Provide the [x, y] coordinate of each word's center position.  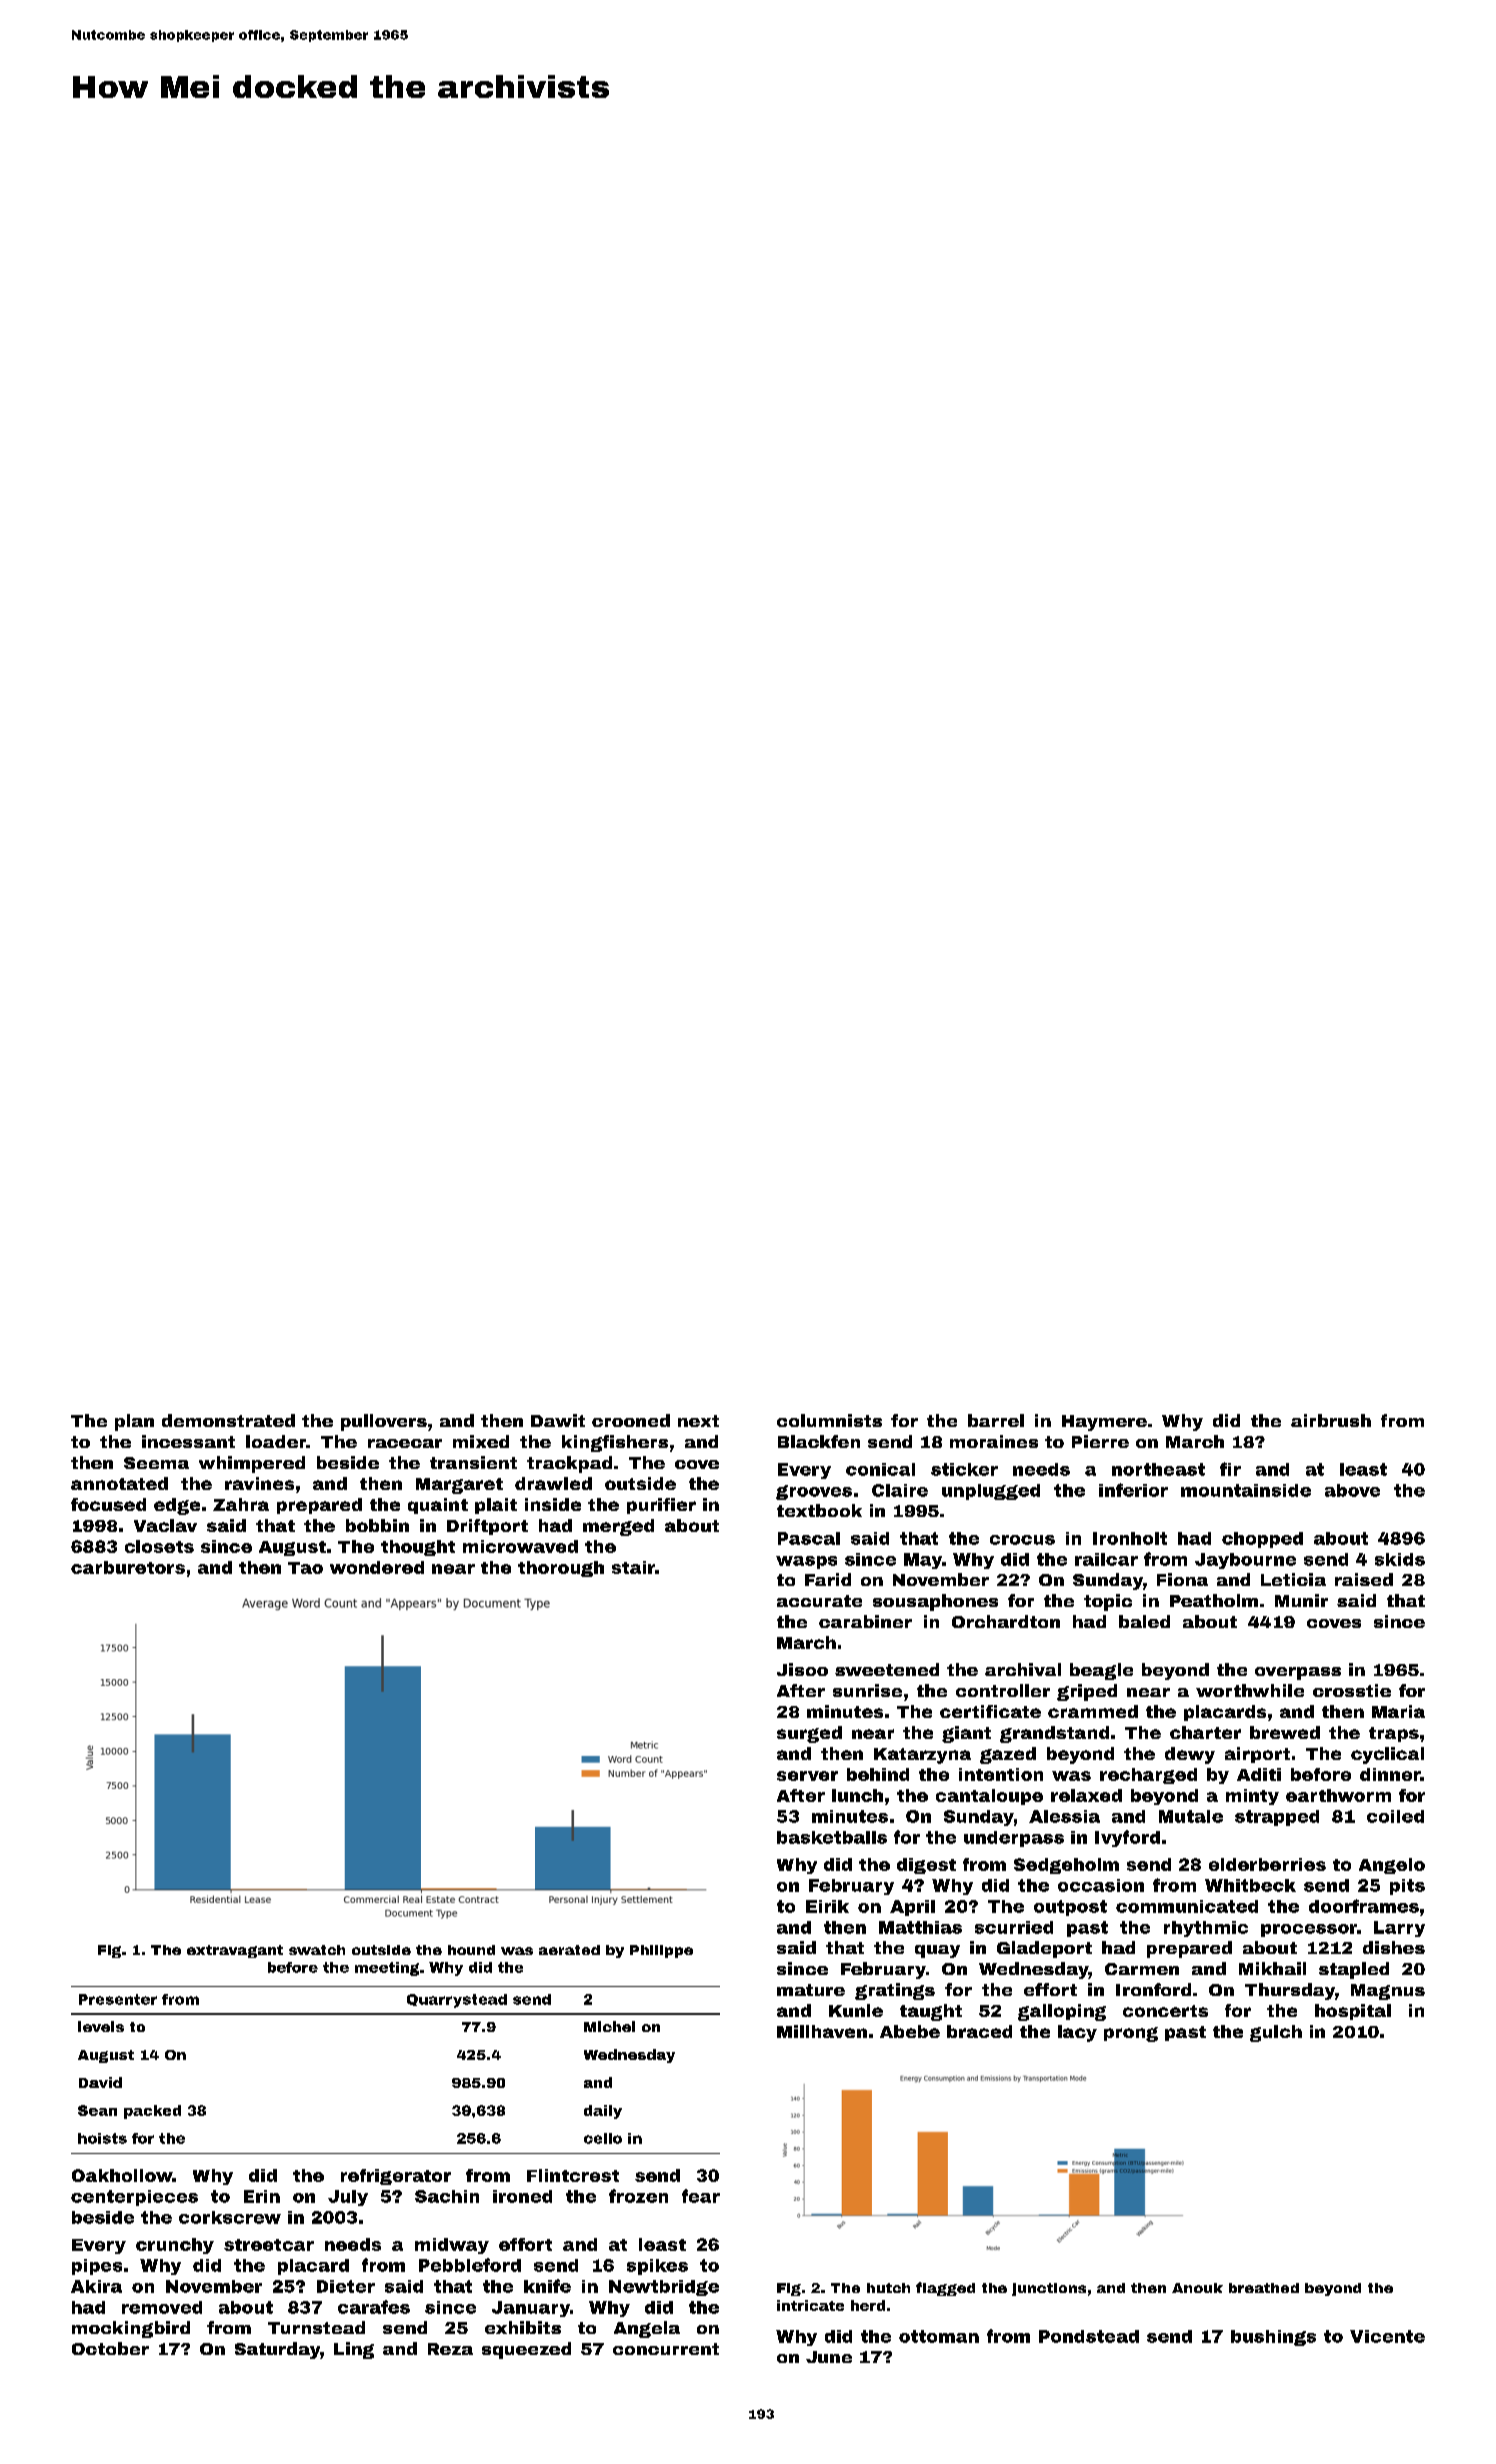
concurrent [666, 2349]
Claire [900, 1490]
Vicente [1387, 2336]
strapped [1277, 1818]
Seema [156, 1463]
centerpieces [134, 2198]
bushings [1273, 2338]
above [1352, 1490]
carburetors [128, 1567]
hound [471, 1950]
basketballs [832, 1837]
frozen [638, 2196]
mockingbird [131, 2329]
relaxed [1086, 1795]
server [807, 1776]
